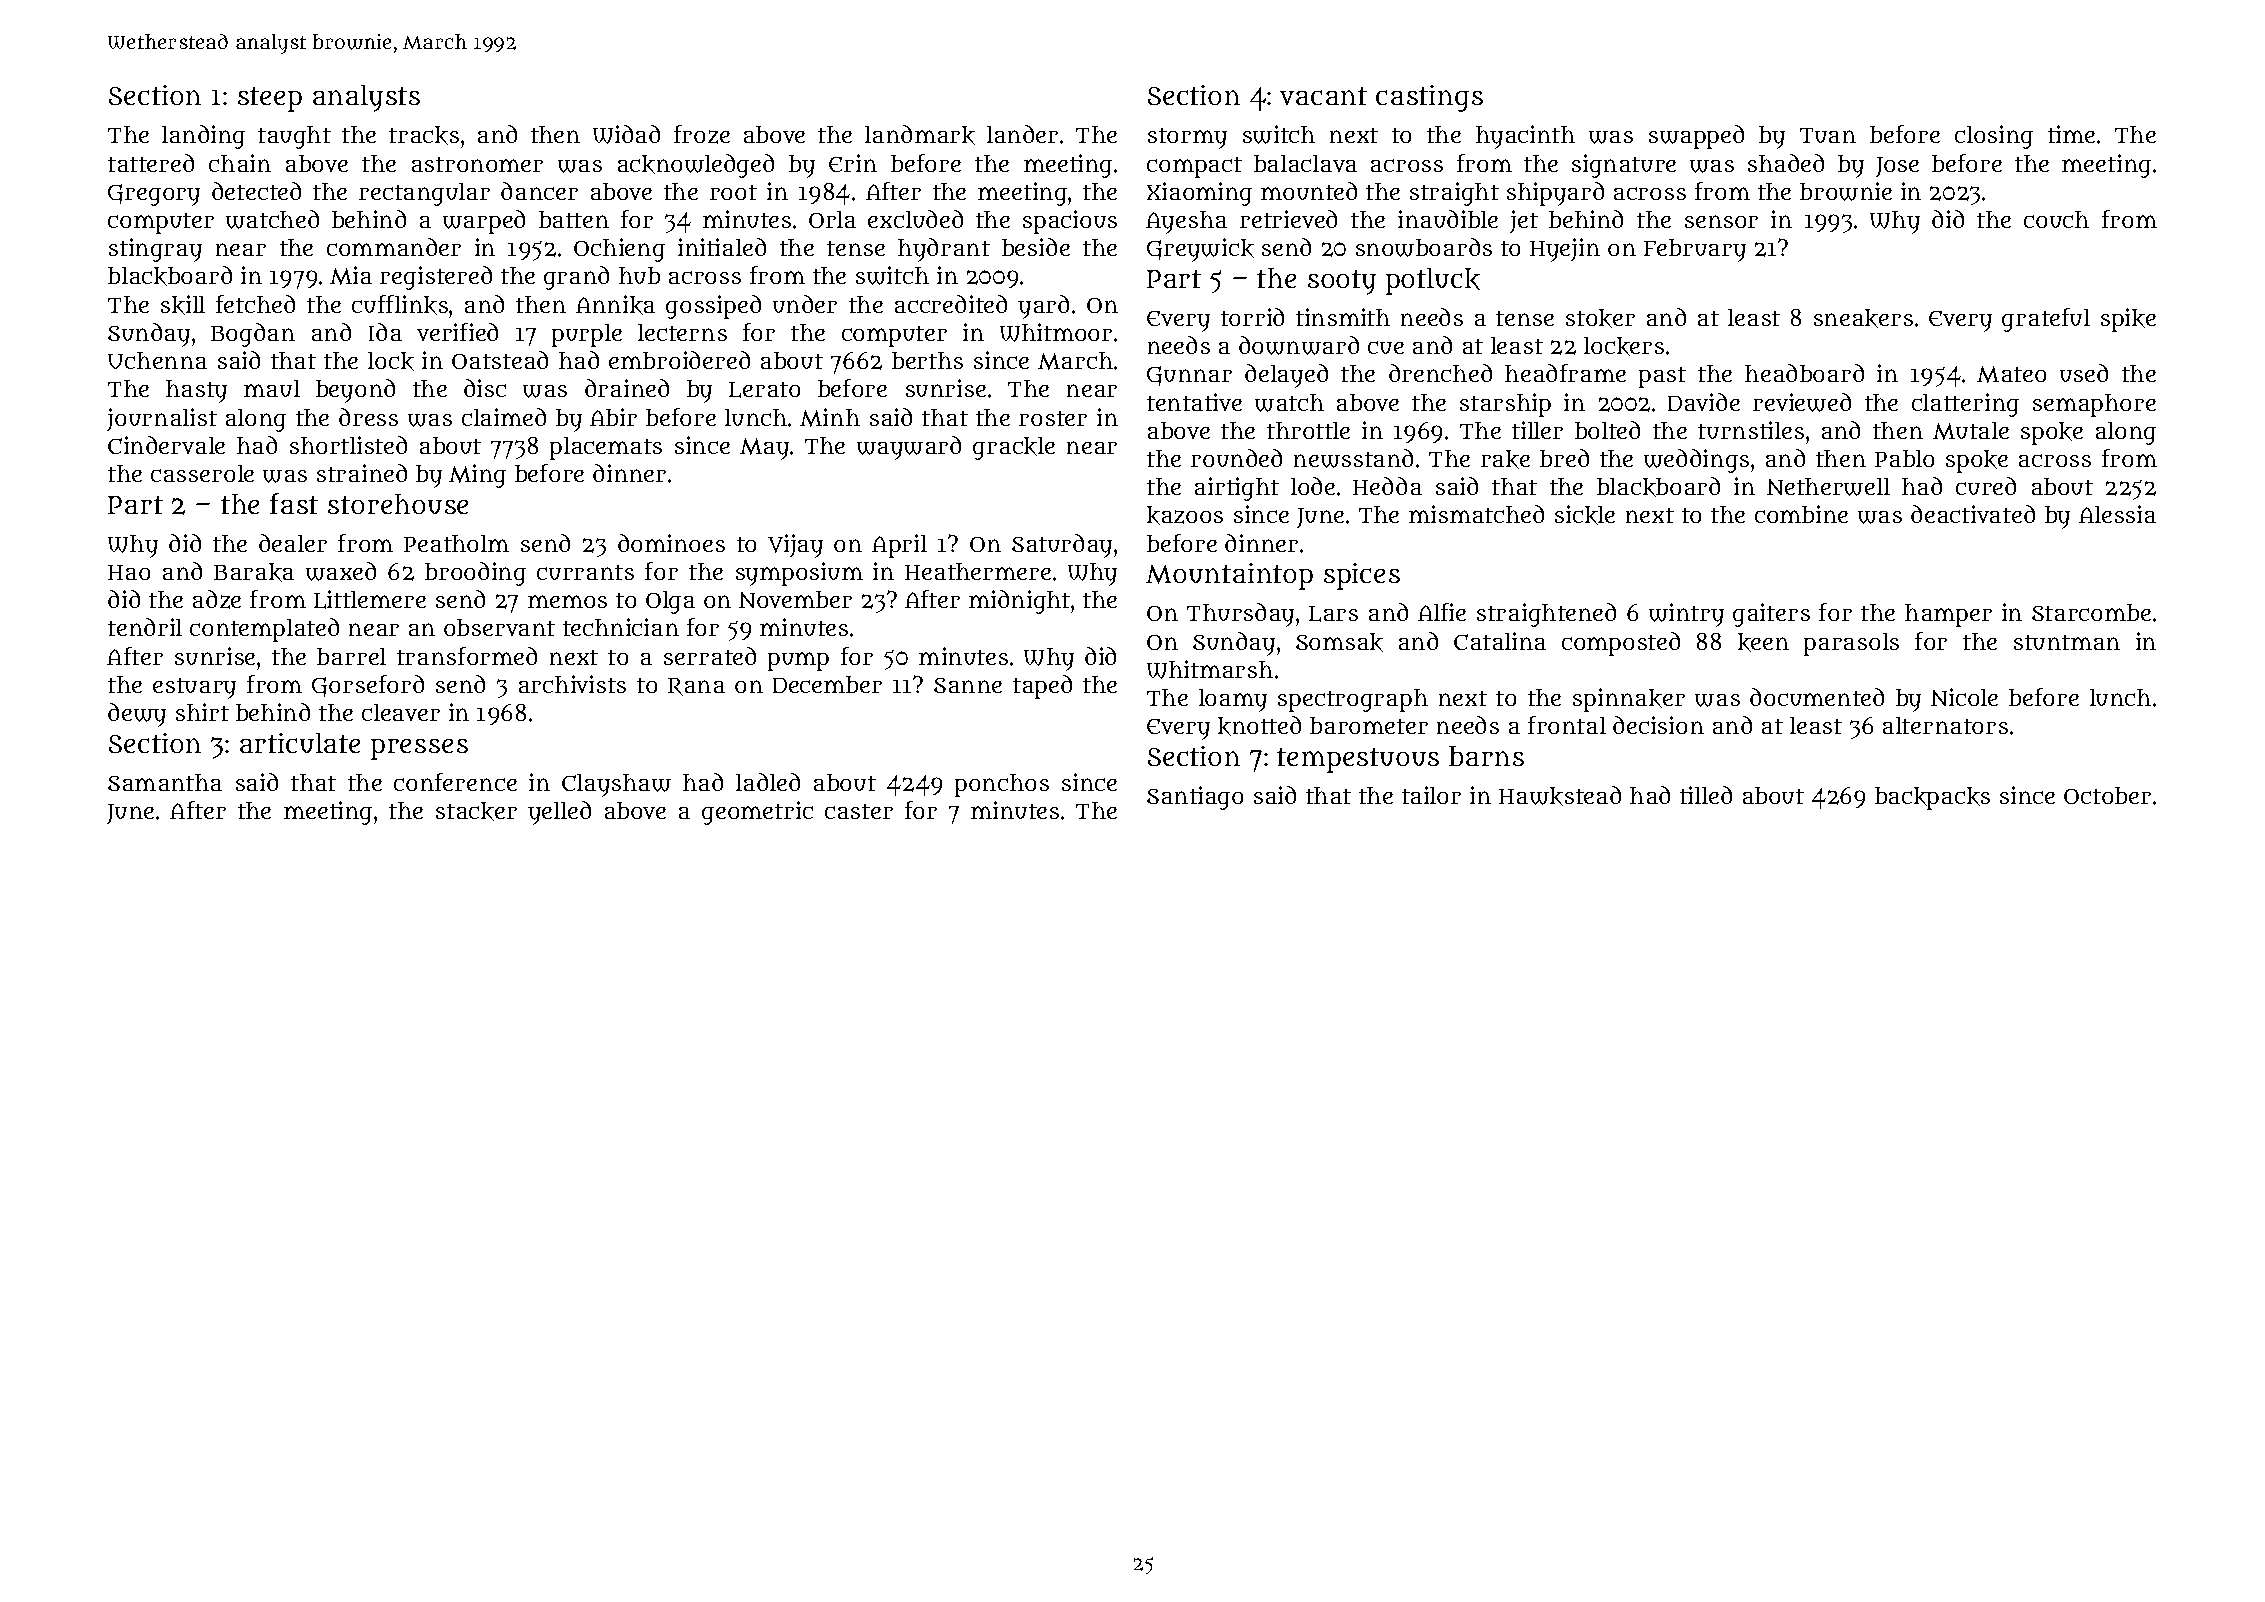 The image size is (2265, 1602). Describe the element at coordinates (1237, 489) in the screenshot. I see `airtight` at that location.
